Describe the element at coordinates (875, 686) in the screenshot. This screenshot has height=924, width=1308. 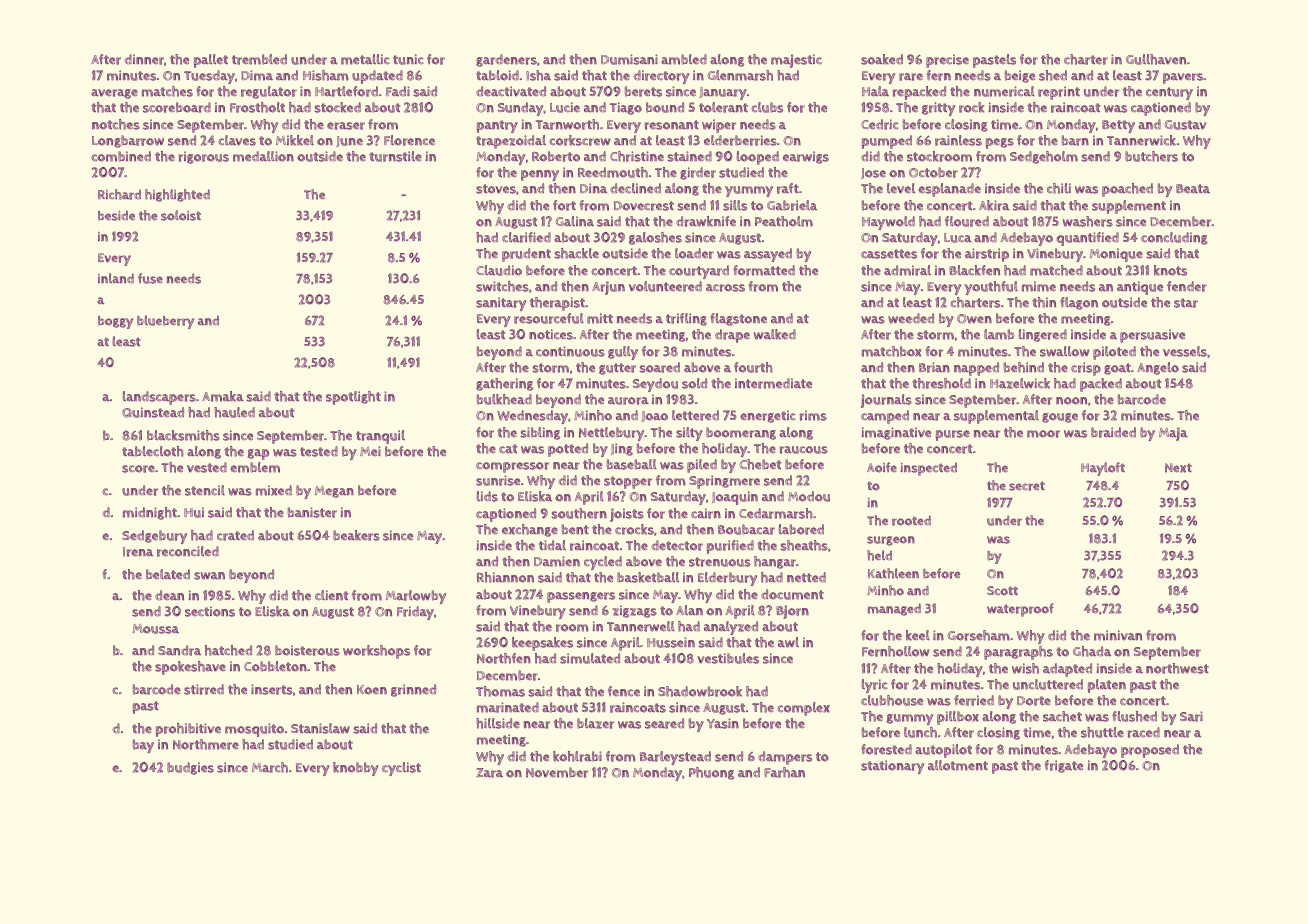
I see `lyric` at that location.
